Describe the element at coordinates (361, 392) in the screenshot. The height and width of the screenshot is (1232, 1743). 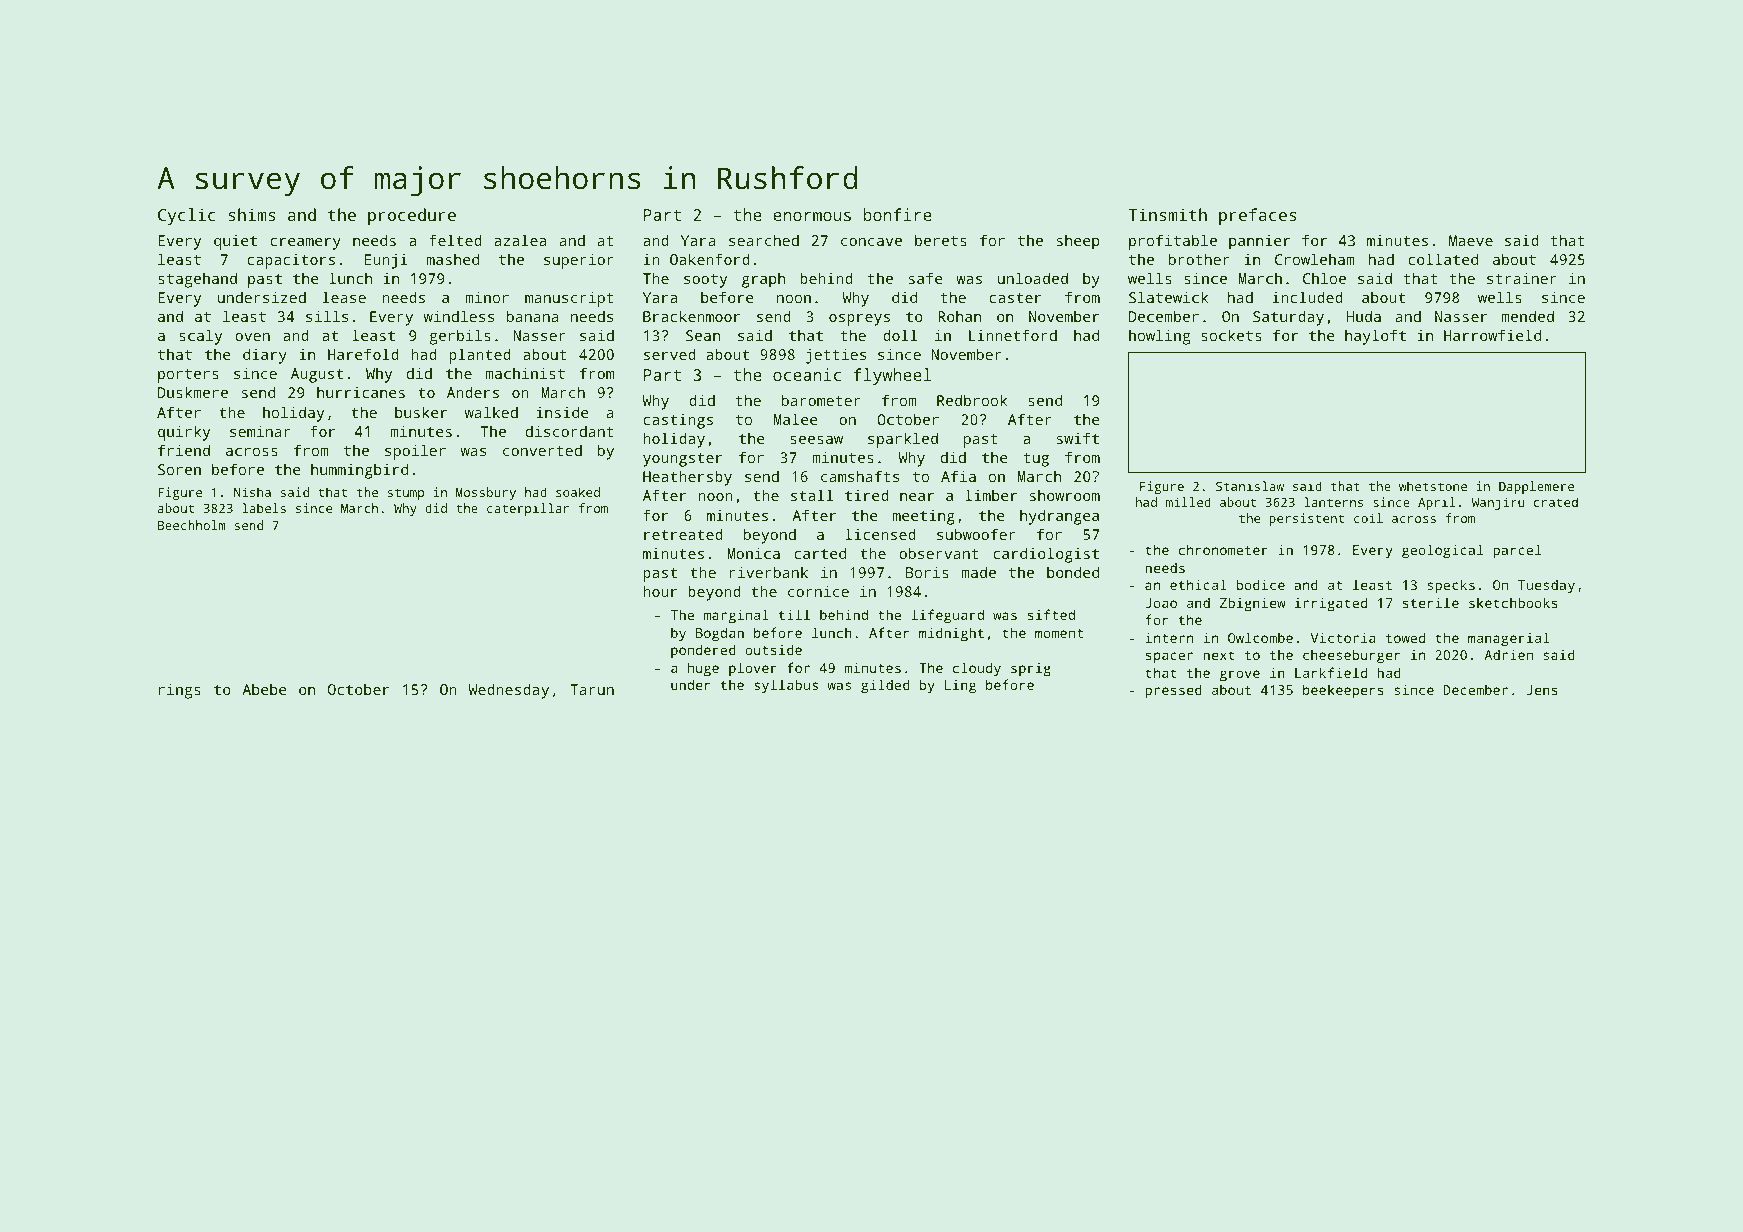
I see `hurricanes` at that location.
